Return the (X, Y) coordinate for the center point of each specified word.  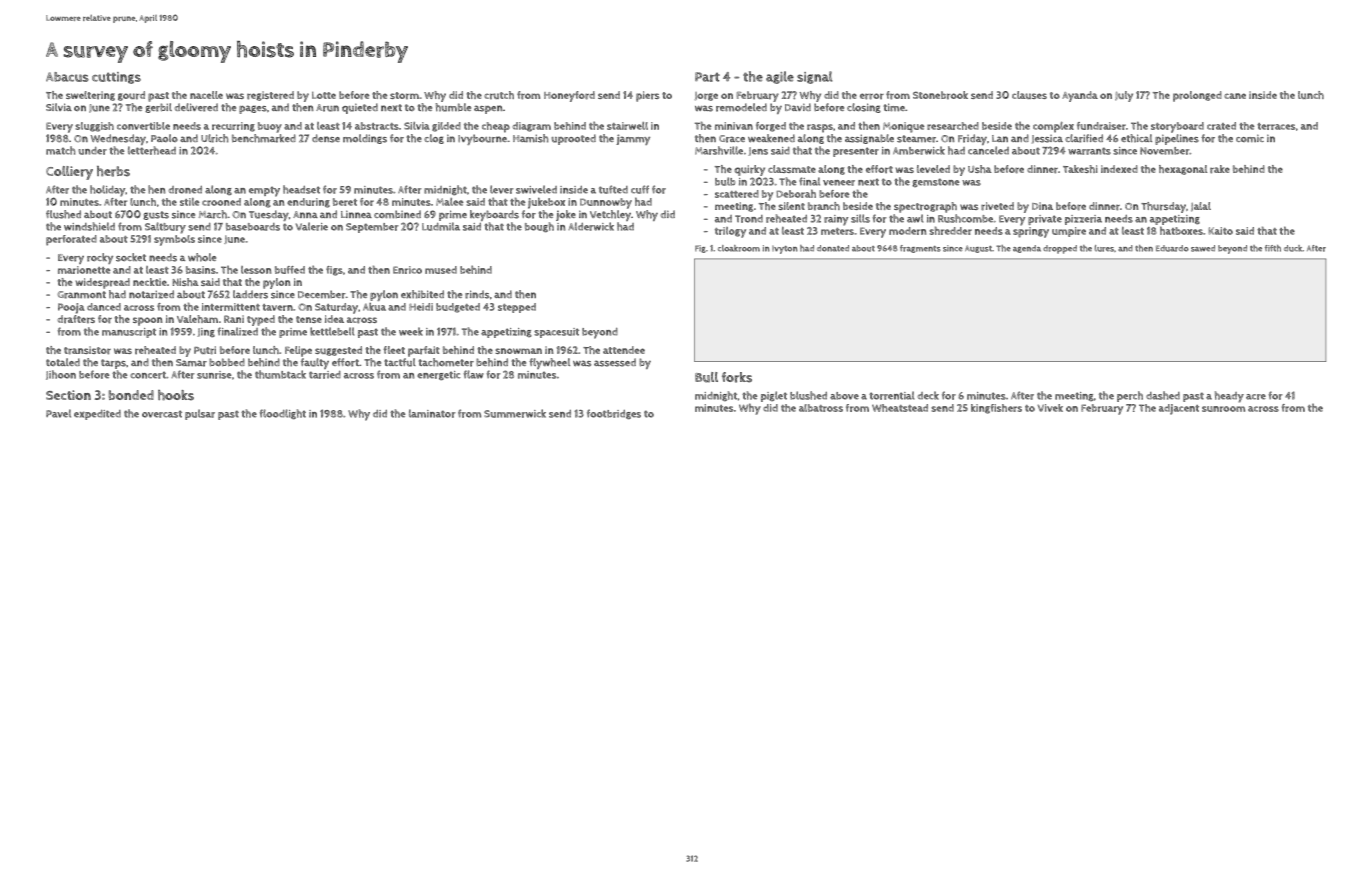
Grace (732, 139)
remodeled (741, 107)
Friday (972, 139)
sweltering (90, 96)
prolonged (1197, 96)
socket (131, 257)
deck (928, 395)
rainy (836, 220)
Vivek (1050, 408)
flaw (474, 374)
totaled (63, 362)
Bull (706, 377)
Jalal (1201, 207)
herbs (113, 171)
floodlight (283, 414)
